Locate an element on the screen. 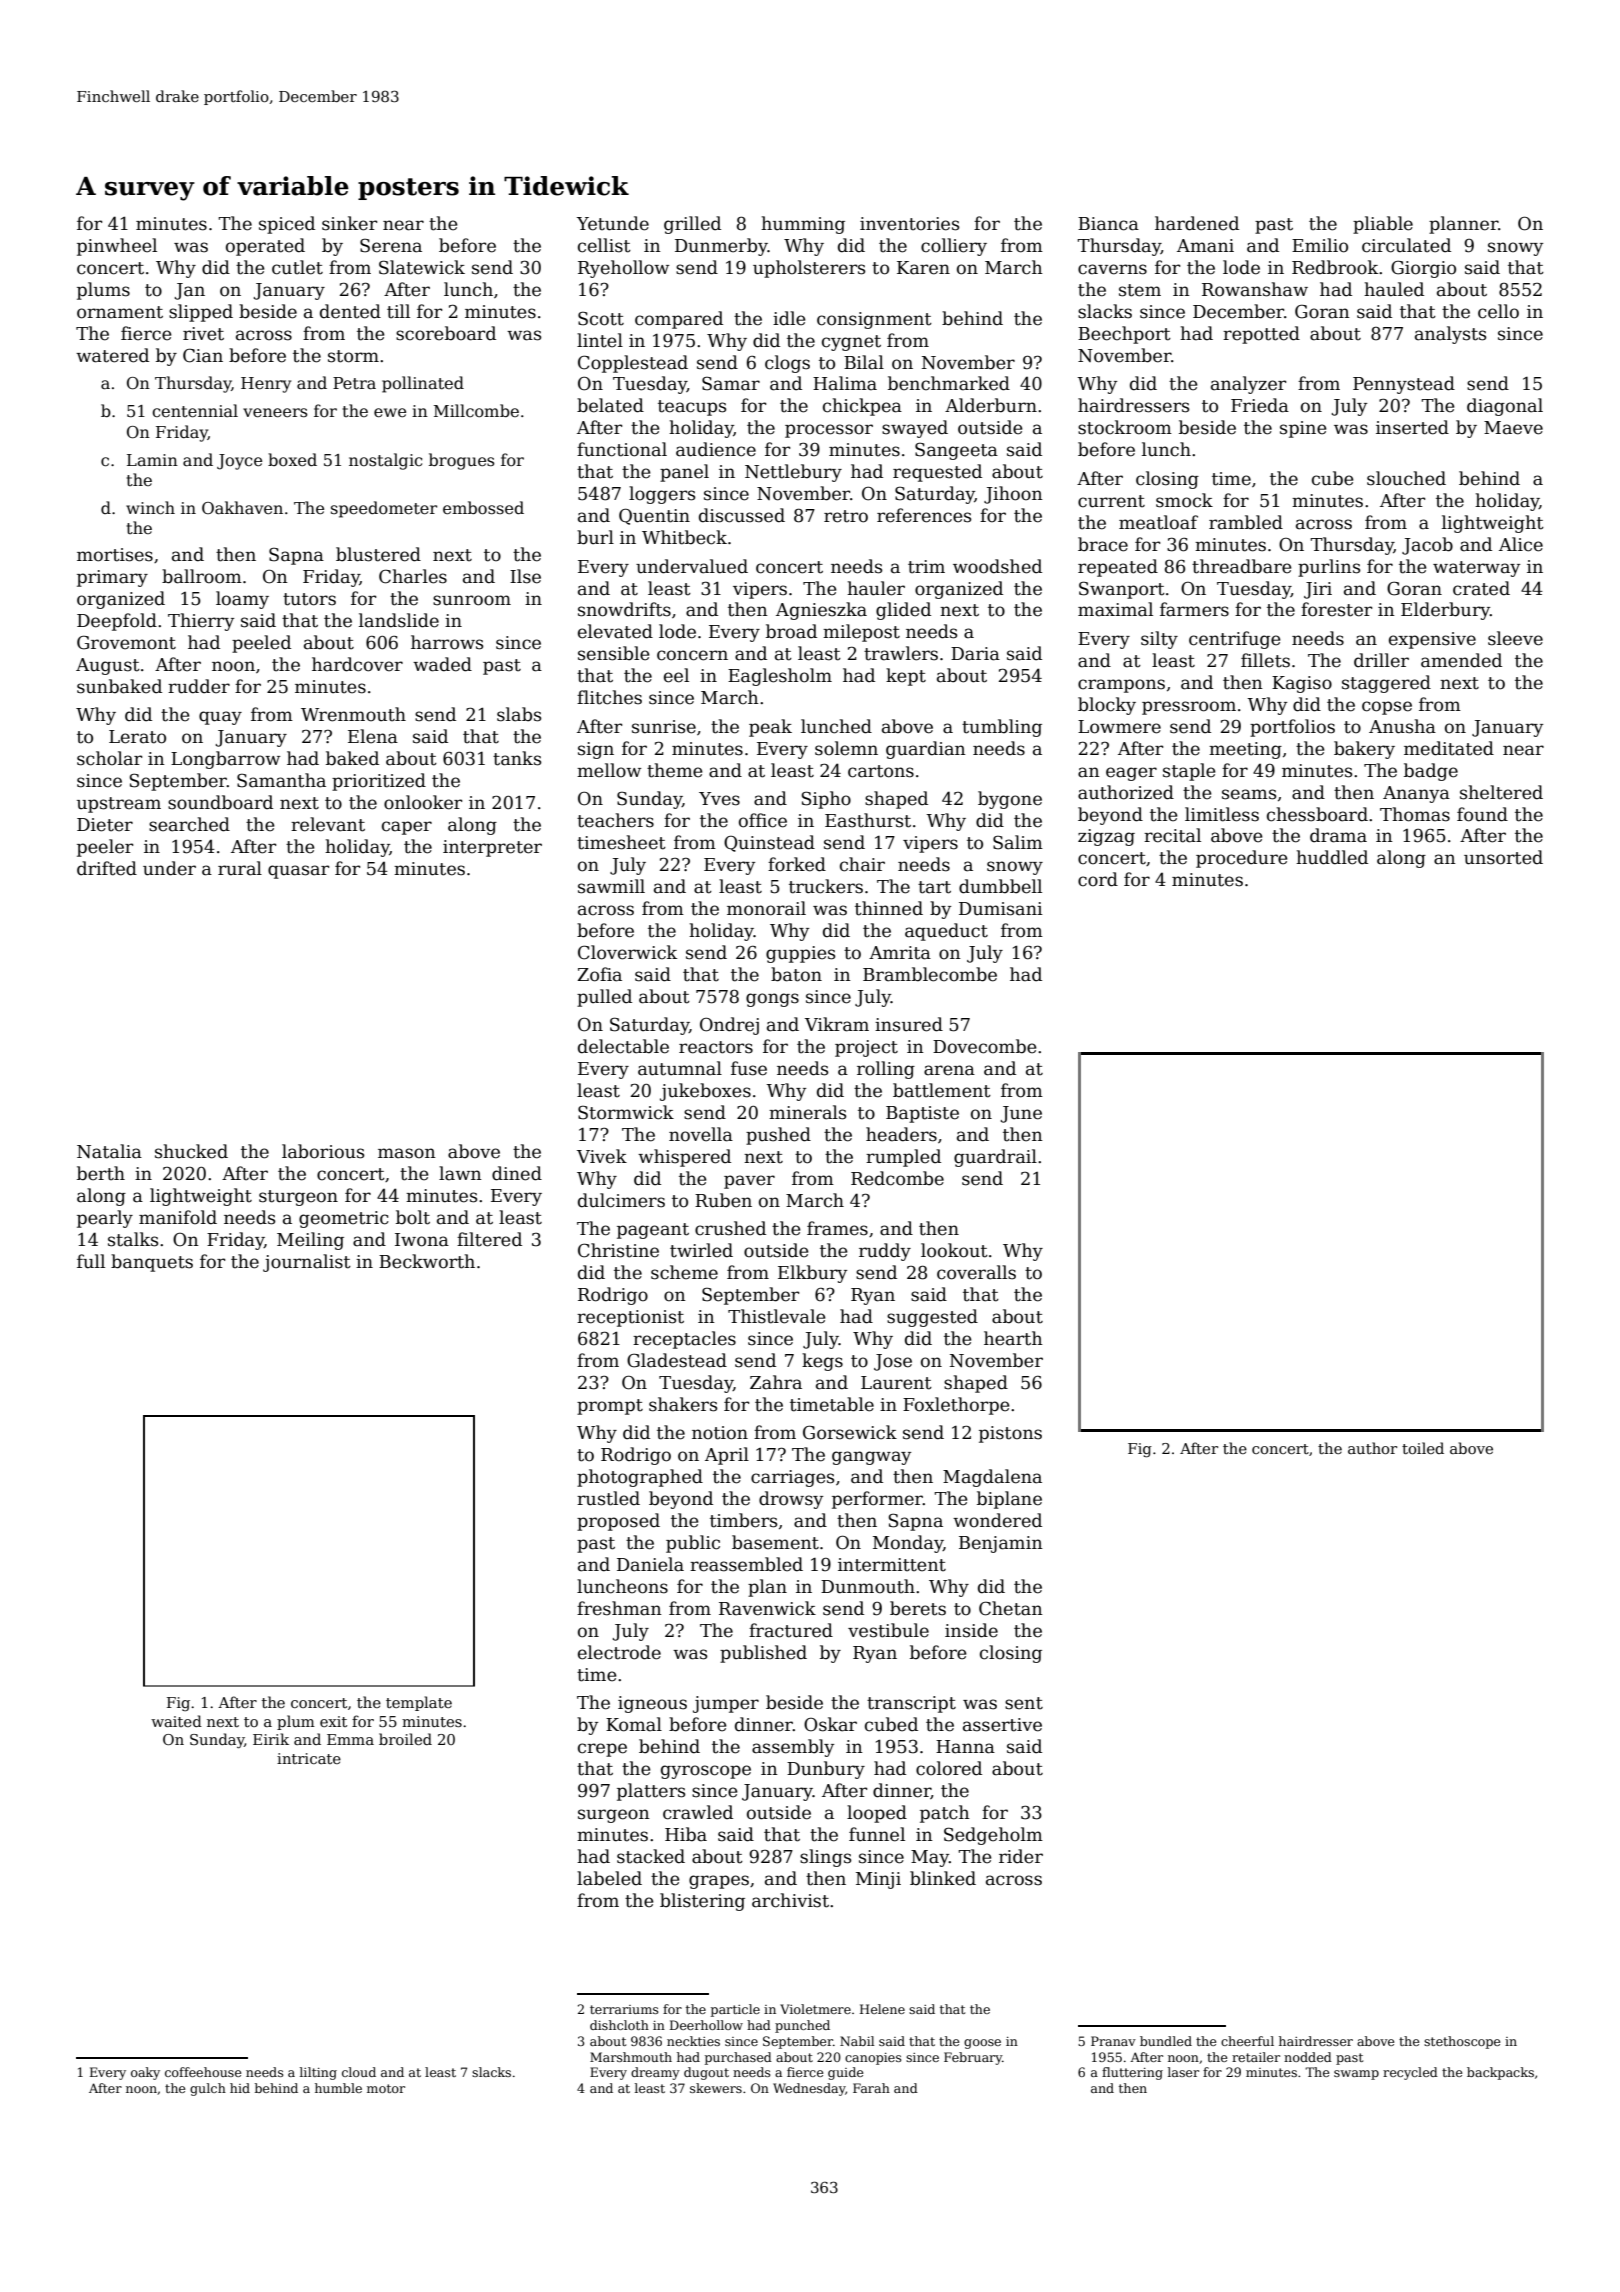 This screenshot has width=1620, height=2292. guardrail is located at coordinates (995, 1158).
